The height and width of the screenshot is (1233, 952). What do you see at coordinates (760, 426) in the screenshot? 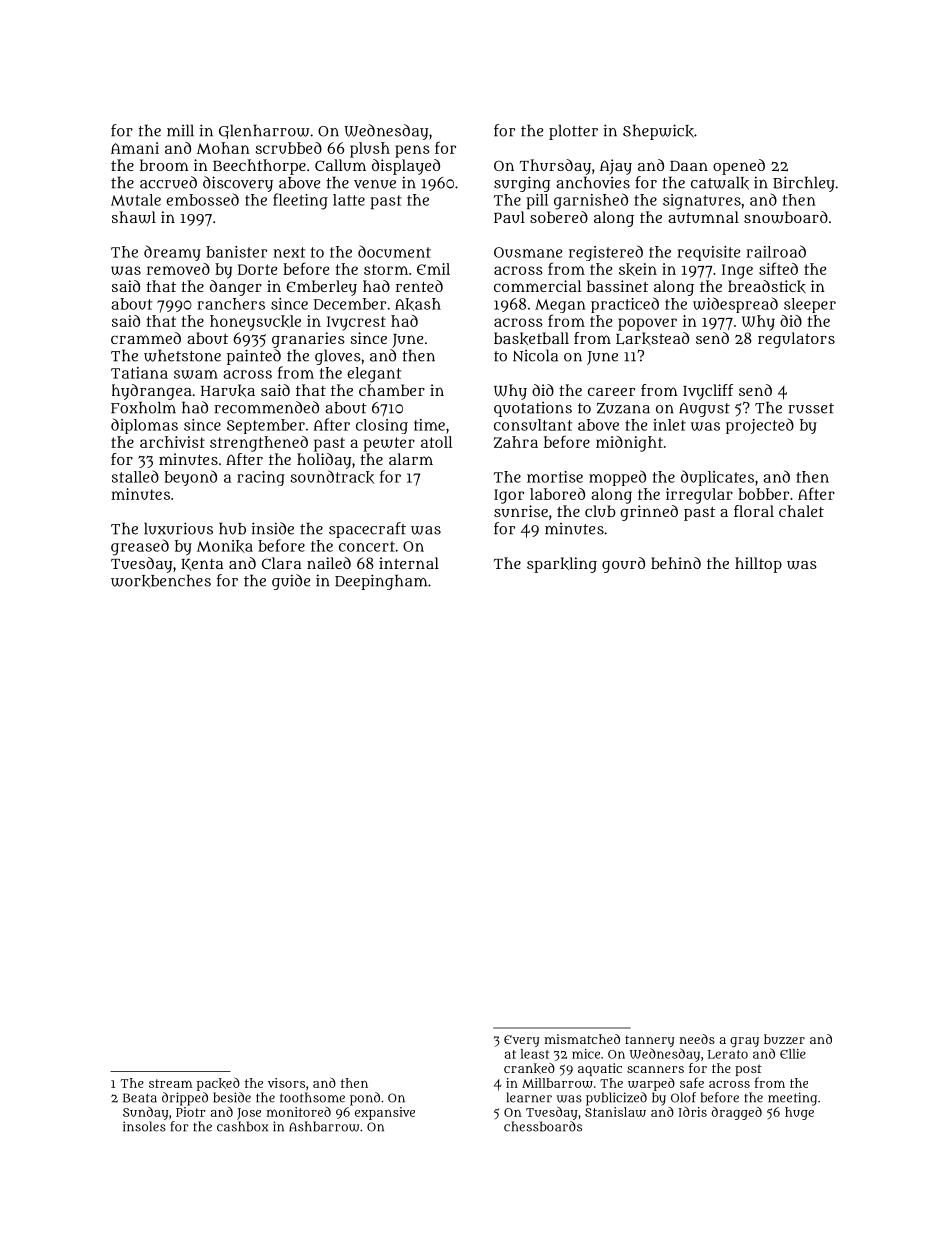
I see `projected` at bounding box center [760, 426].
